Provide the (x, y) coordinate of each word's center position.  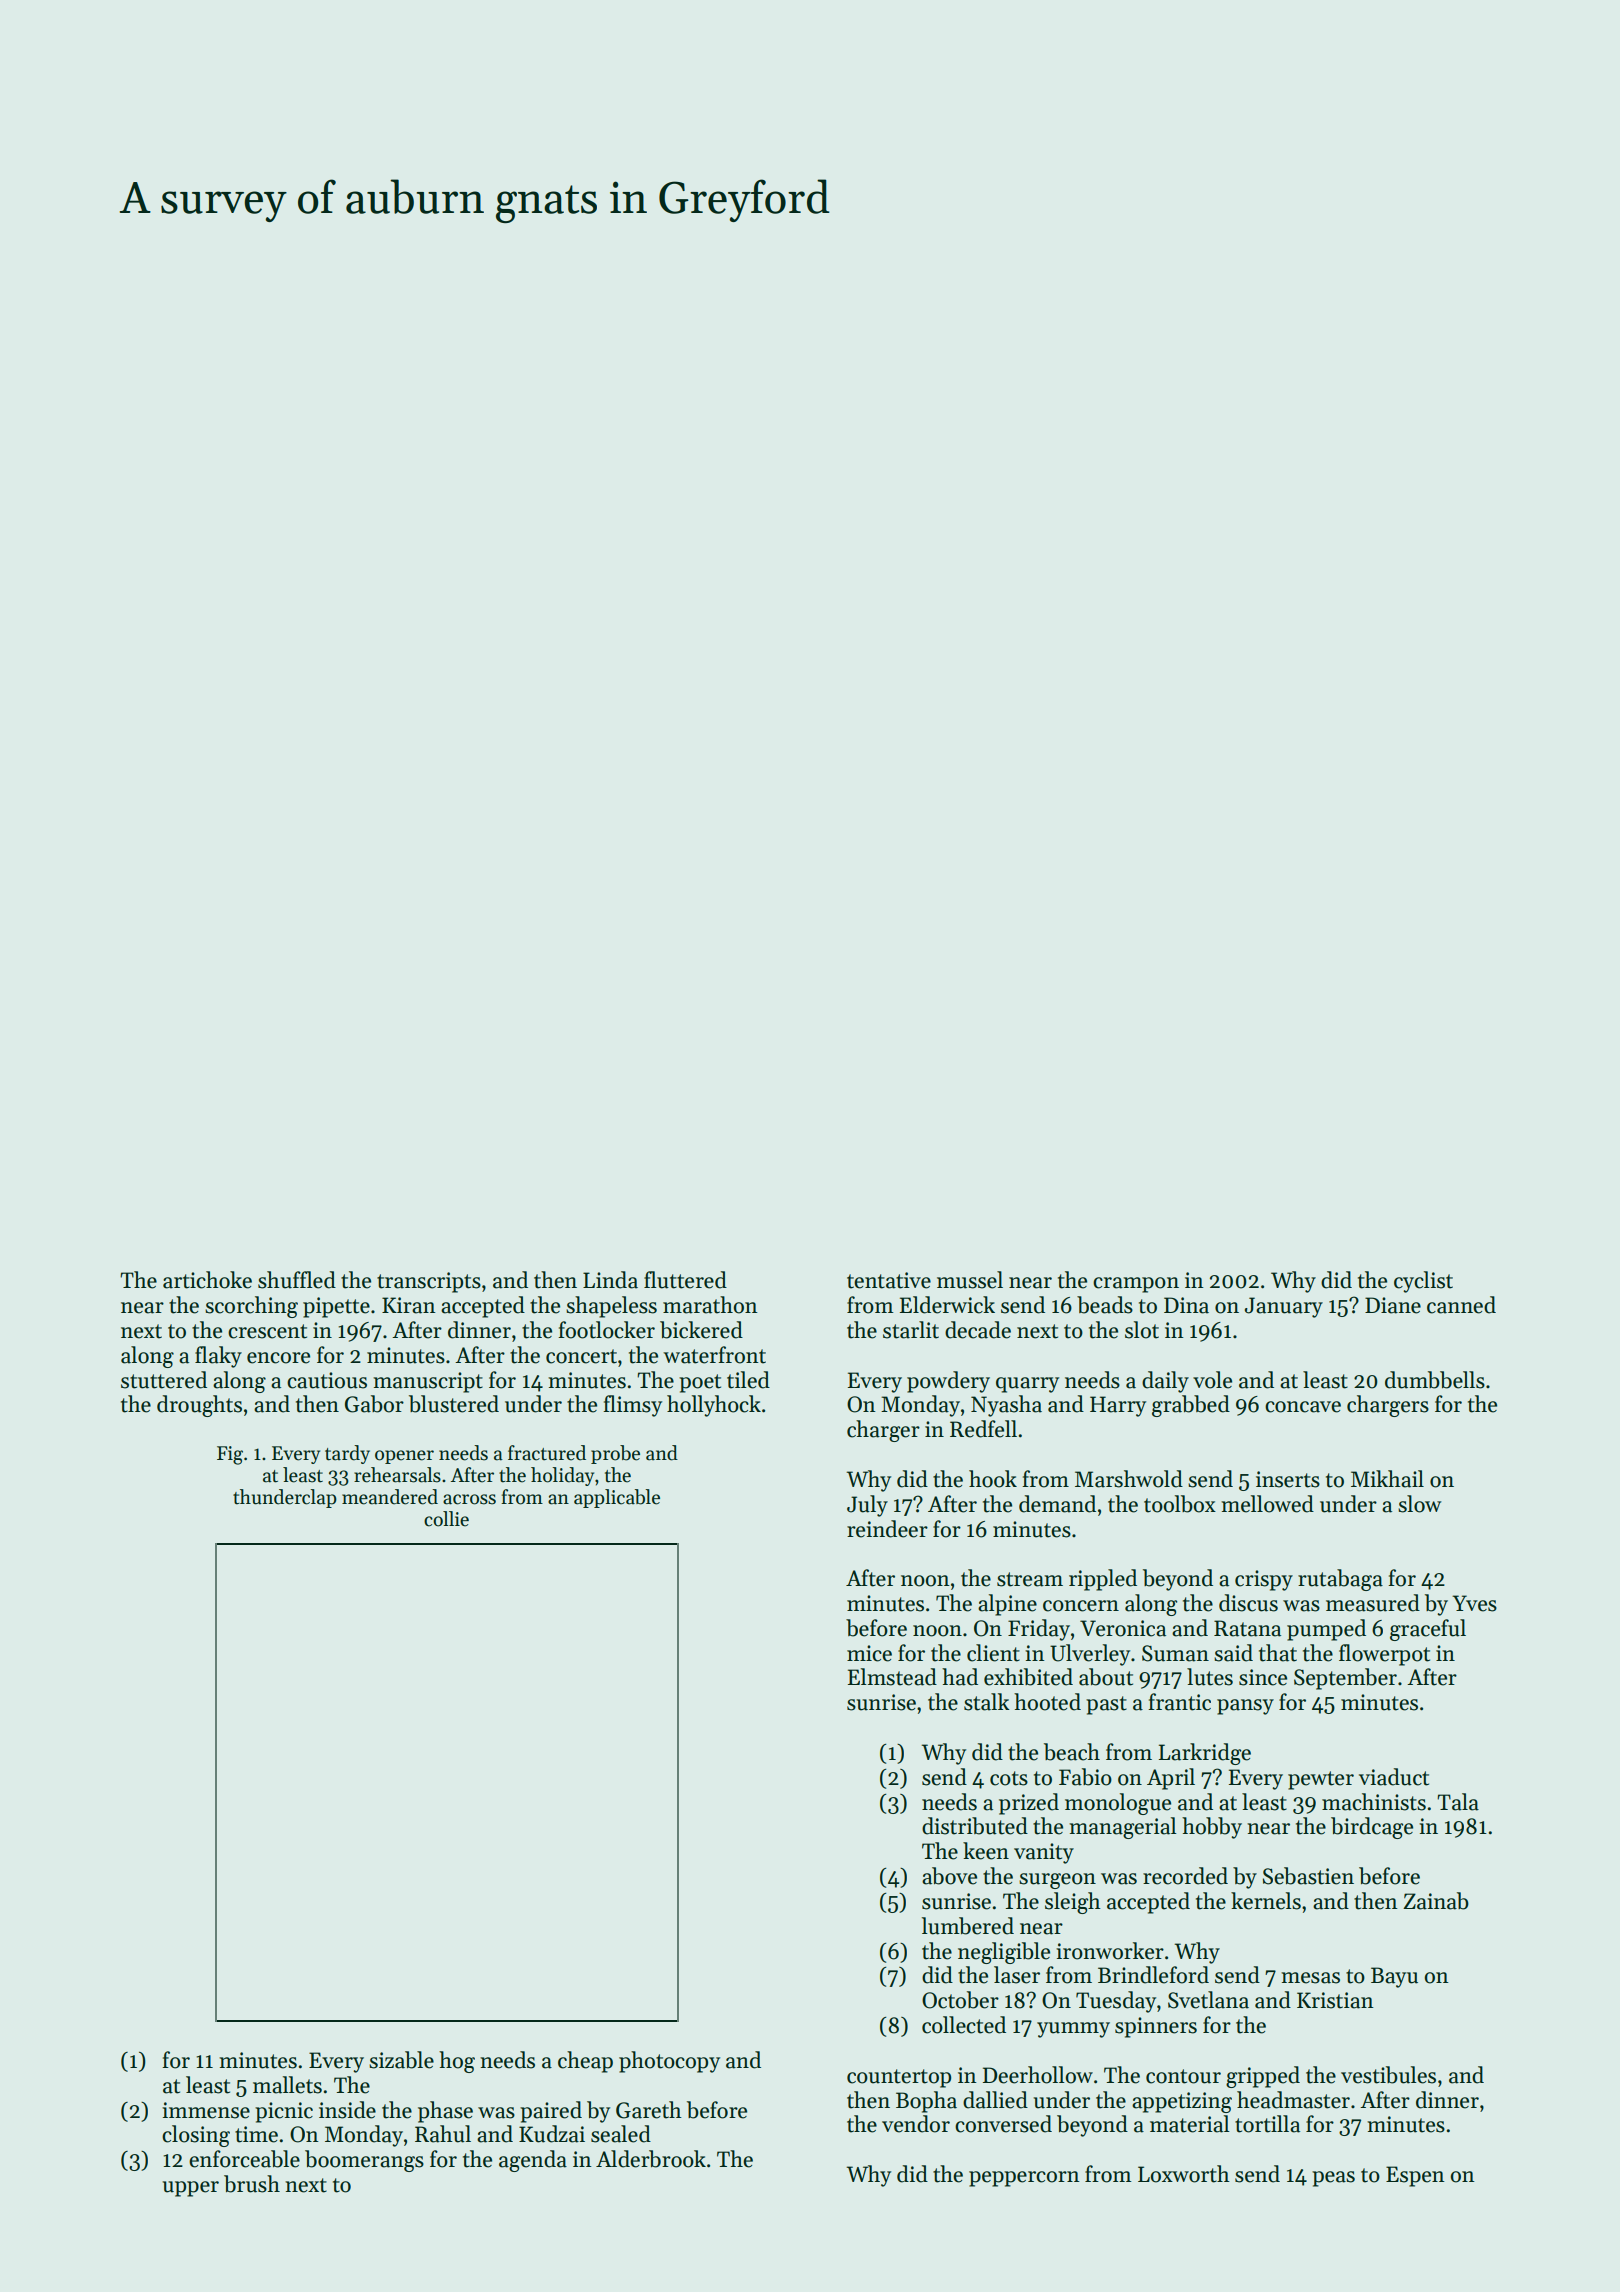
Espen (1415, 2176)
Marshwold (1129, 1479)
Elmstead (892, 1677)
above (949, 1876)
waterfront (714, 1355)
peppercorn (1024, 2179)
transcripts (429, 1282)
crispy (1264, 1580)
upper (191, 2189)
